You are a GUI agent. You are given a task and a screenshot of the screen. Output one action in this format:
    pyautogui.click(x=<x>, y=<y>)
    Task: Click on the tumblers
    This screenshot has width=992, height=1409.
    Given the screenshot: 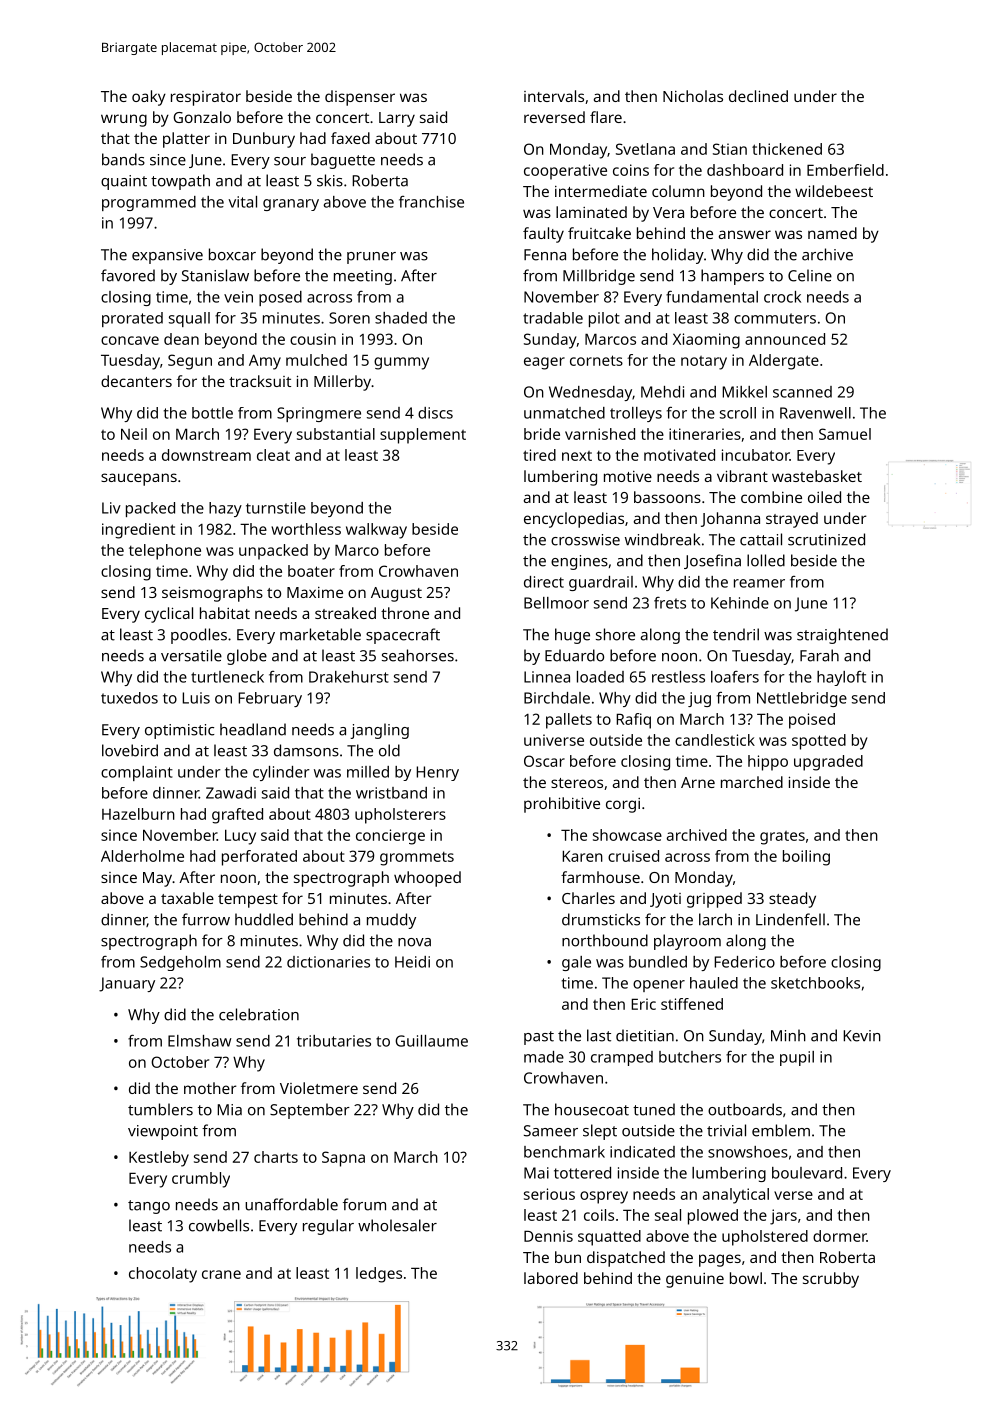 What is the action you would take?
    pyautogui.click(x=160, y=1109)
